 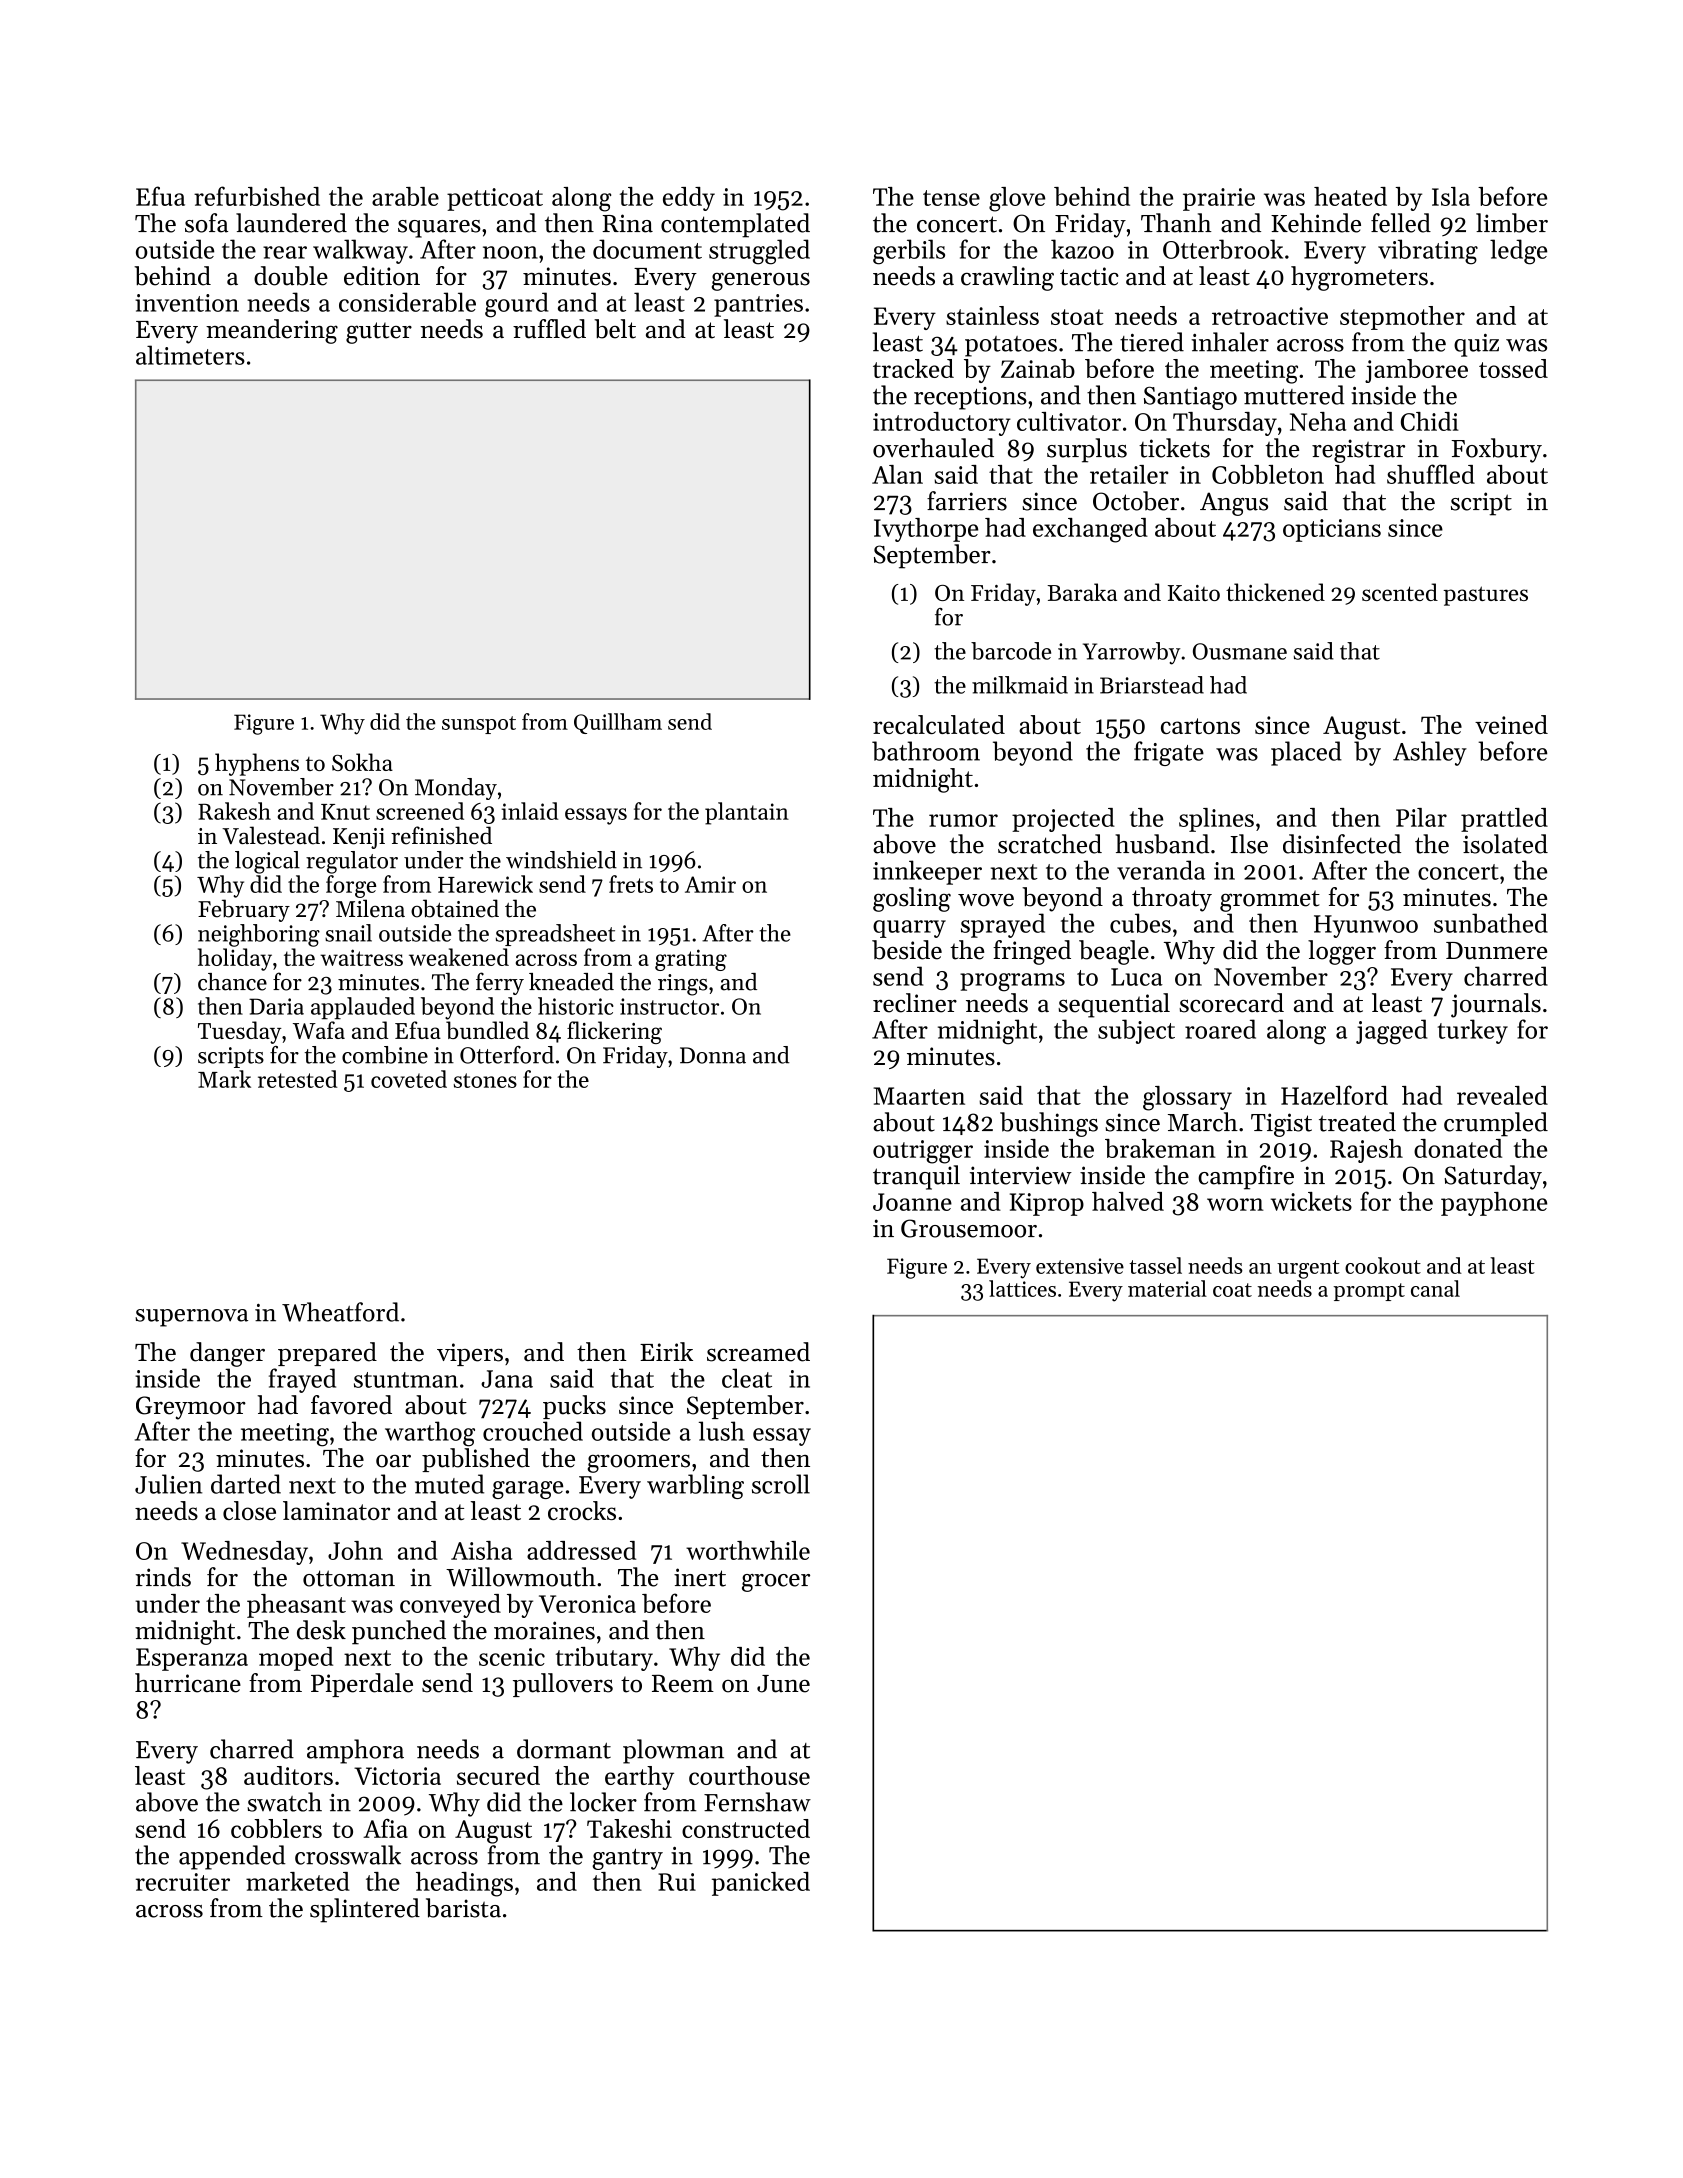 What do you see at coordinates (206, 223) in the screenshot?
I see `sofa` at bounding box center [206, 223].
